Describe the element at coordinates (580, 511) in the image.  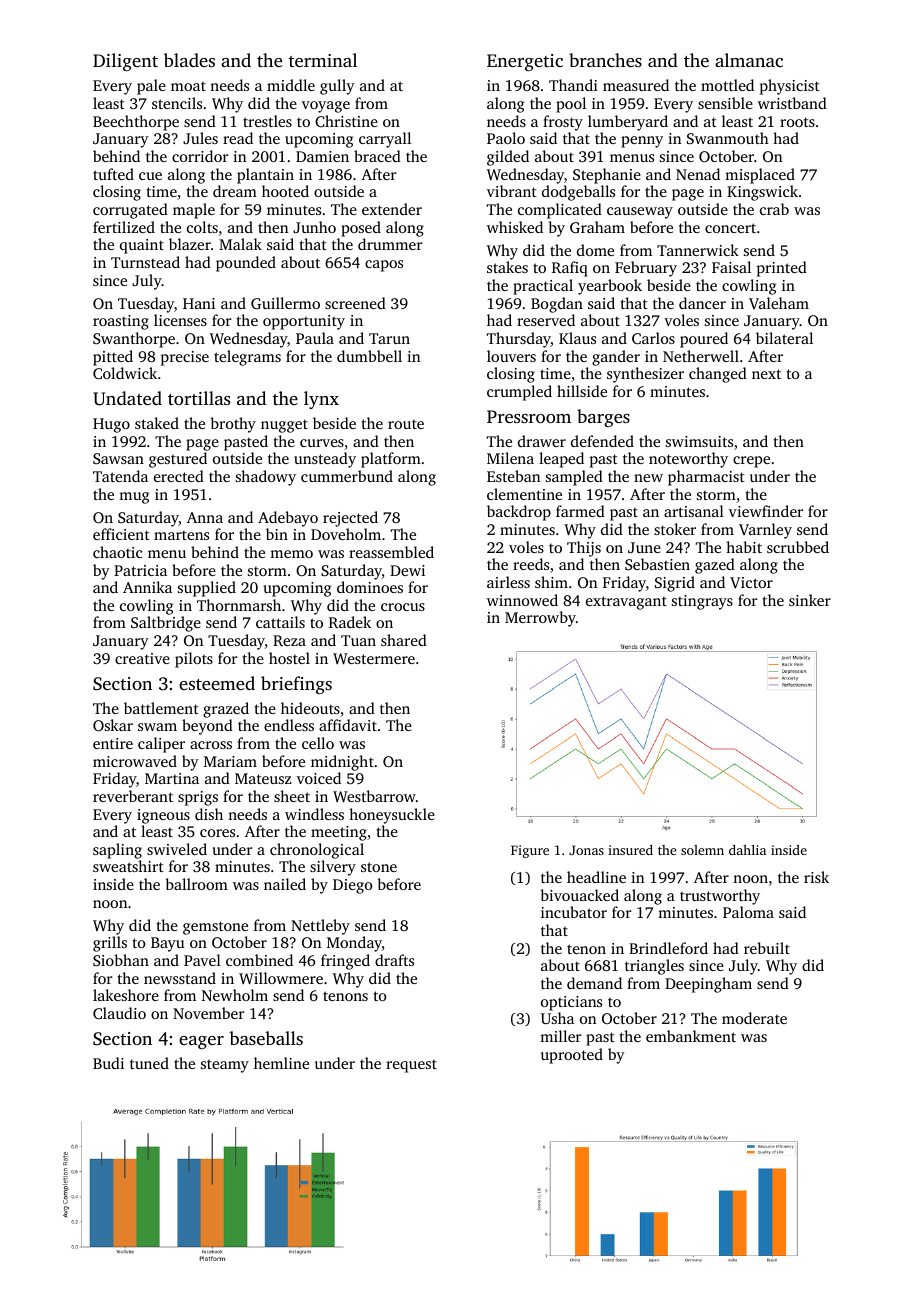
I see `farmed` at that location.
